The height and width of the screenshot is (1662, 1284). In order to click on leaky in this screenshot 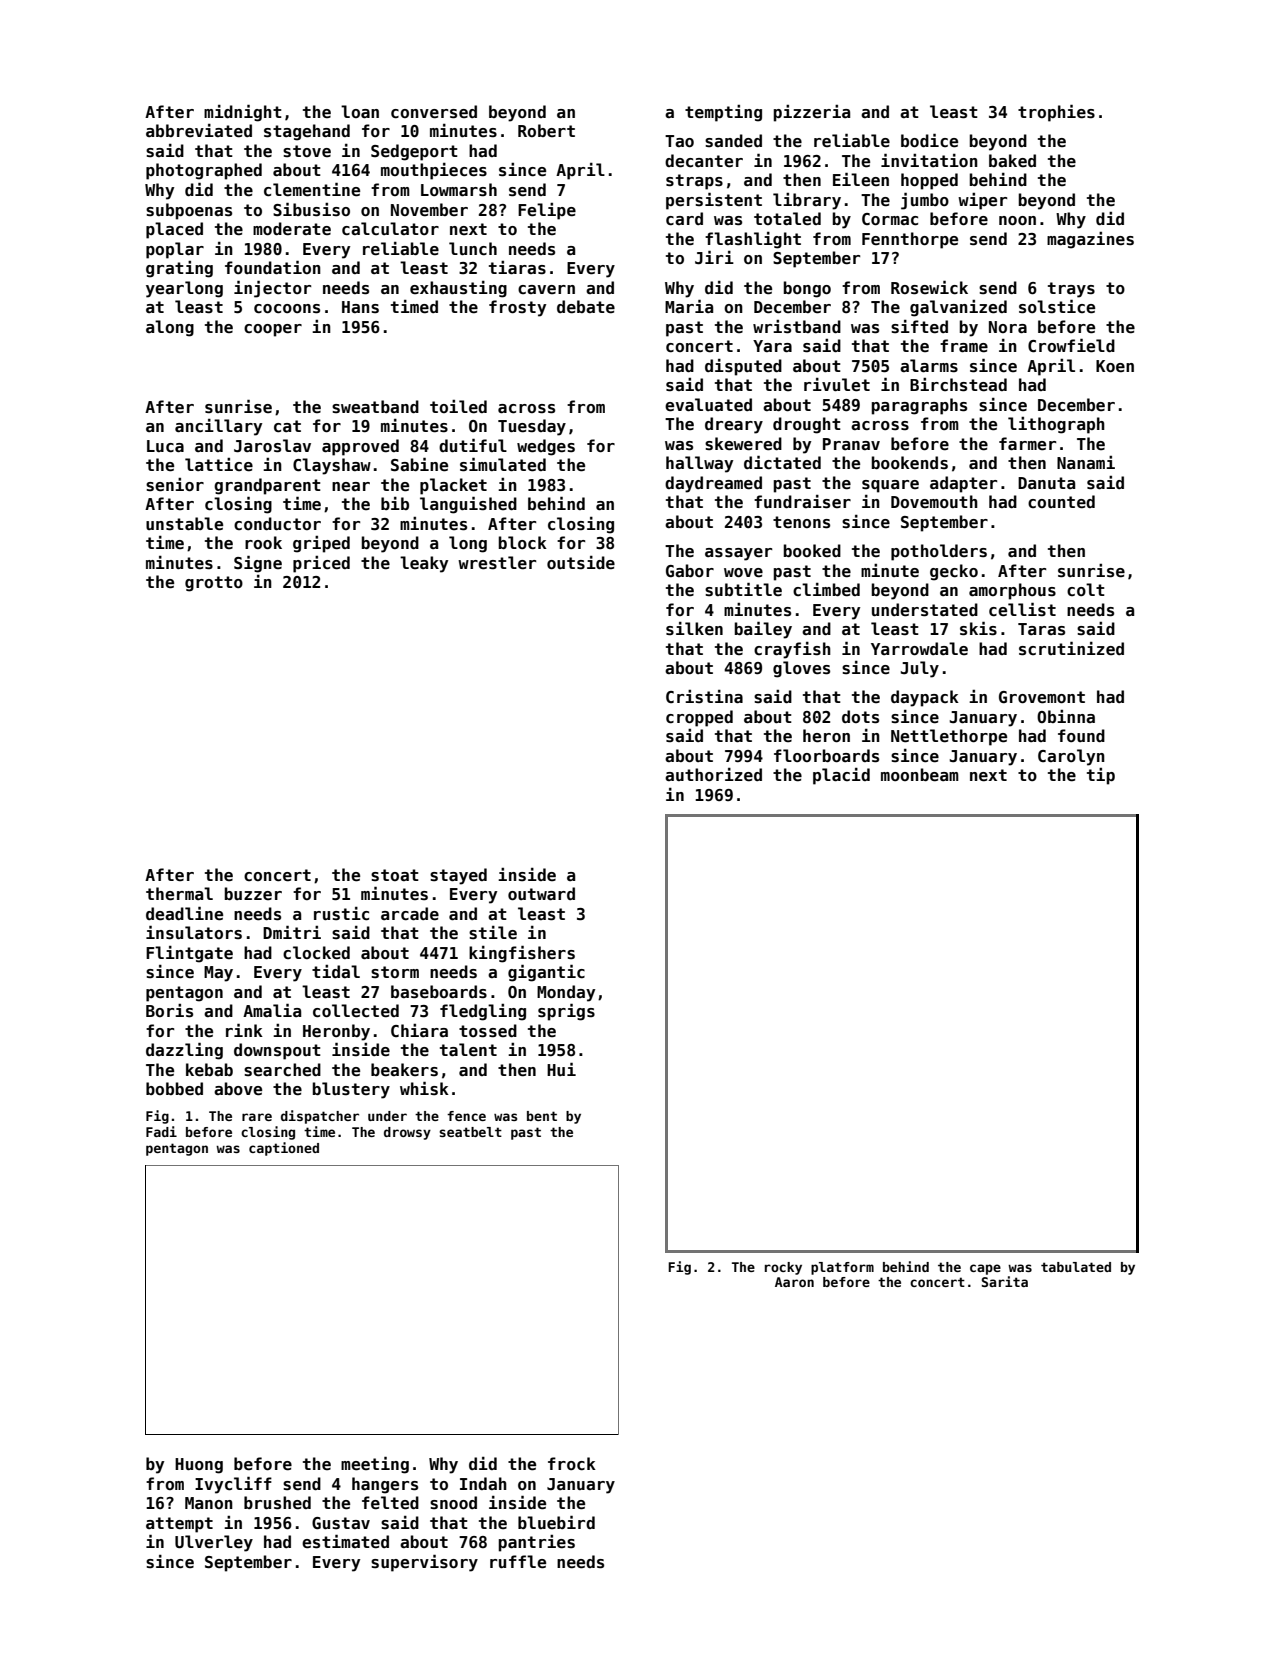, I will do `click(424, 564)`.
